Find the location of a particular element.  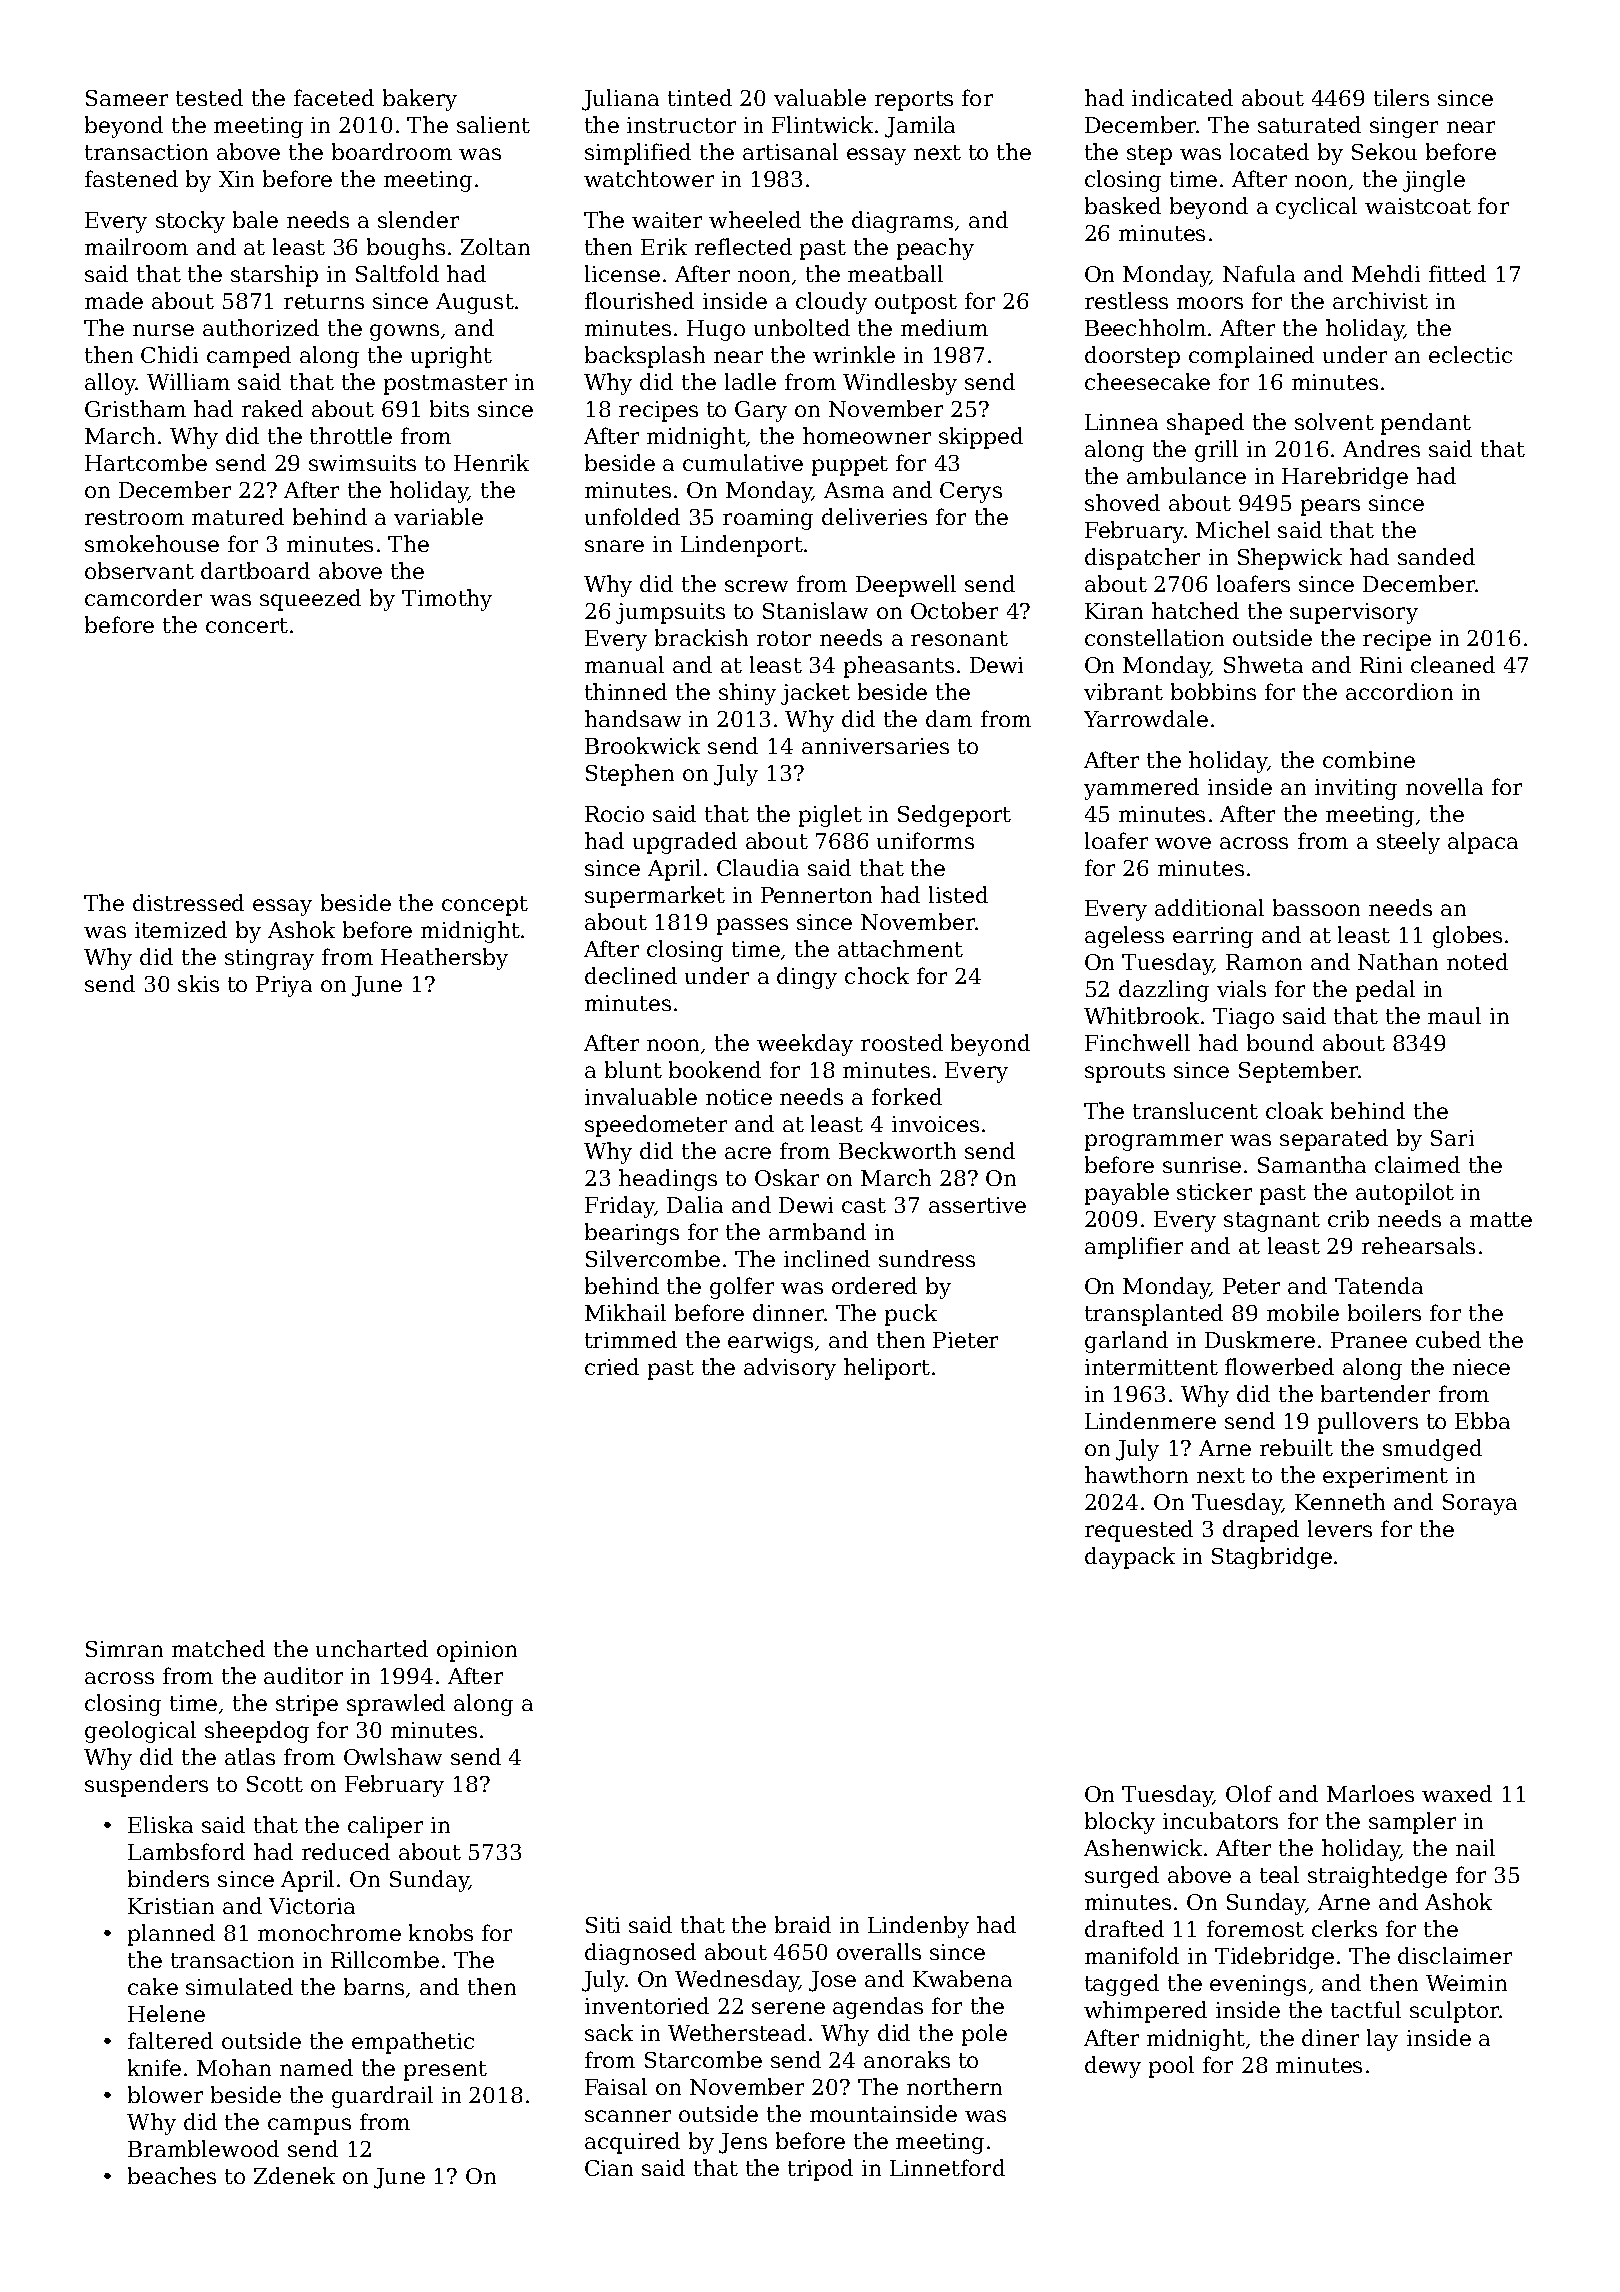

Friday is located at coordinates (620, 1207).
